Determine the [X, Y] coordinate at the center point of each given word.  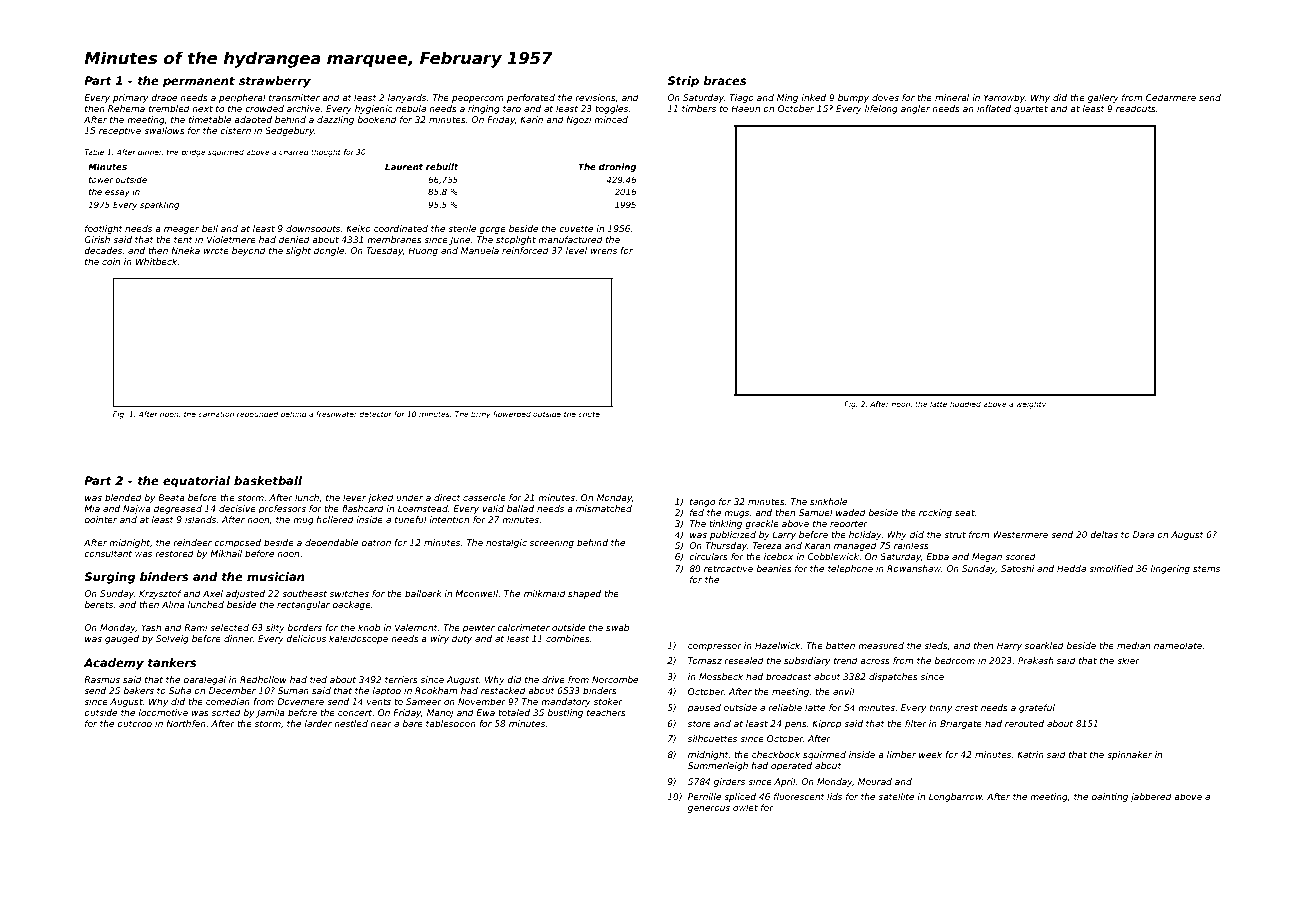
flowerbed [512, 414]
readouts [1136, 108]
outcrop [134, 725]
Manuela [480, 250]
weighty [1031, 405]
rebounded [257, 414]
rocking [935, 513]
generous [709, 809]
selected [229, 627]
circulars [708, 556]
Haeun [745, 108]
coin [111, 261]
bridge [193, 153]
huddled [965, 404]
